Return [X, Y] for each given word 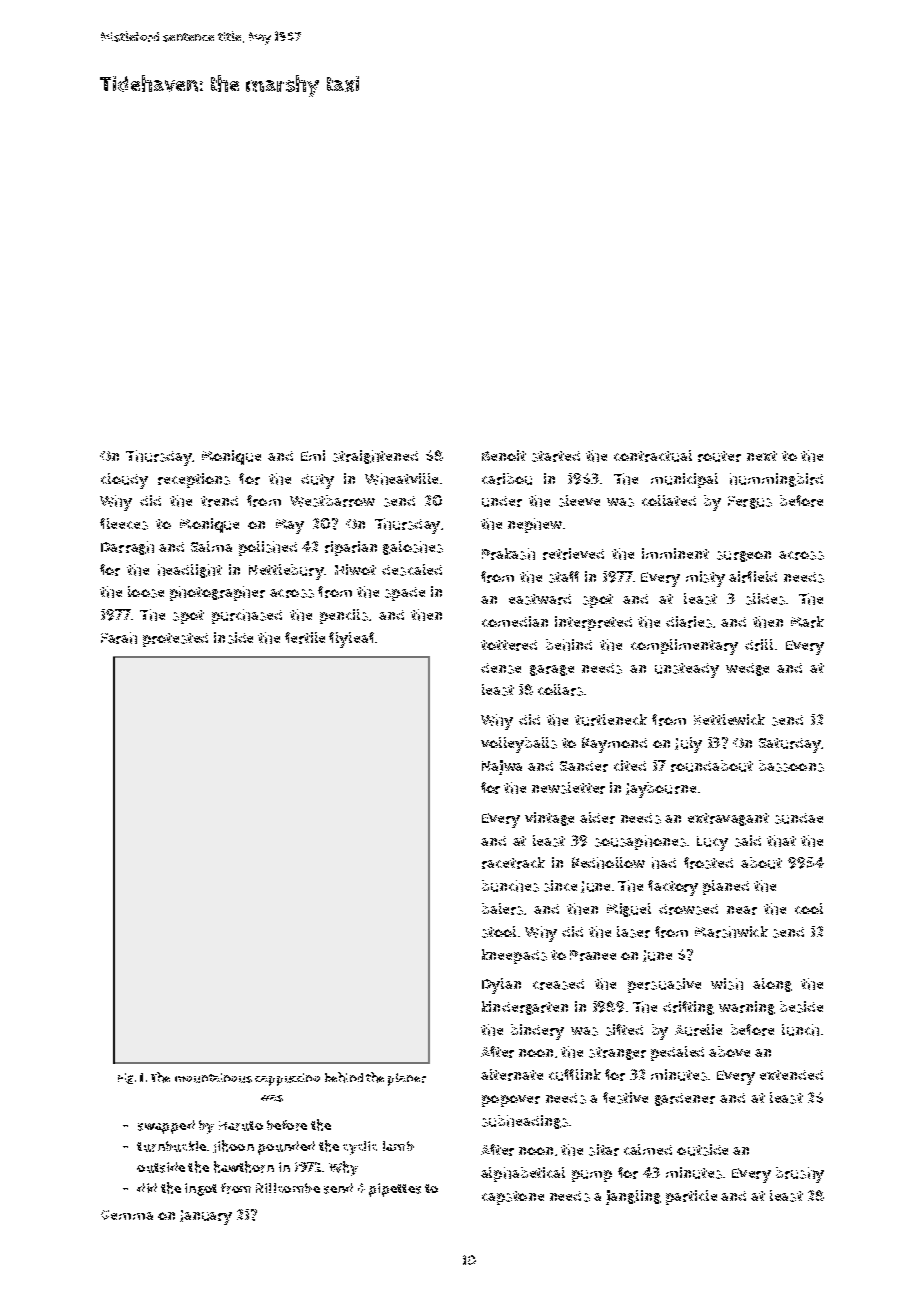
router [719, 456]
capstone [513, 1198]
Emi [313, 455]
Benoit [504, 455]
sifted [624, 1030]
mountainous [213, 1078]
